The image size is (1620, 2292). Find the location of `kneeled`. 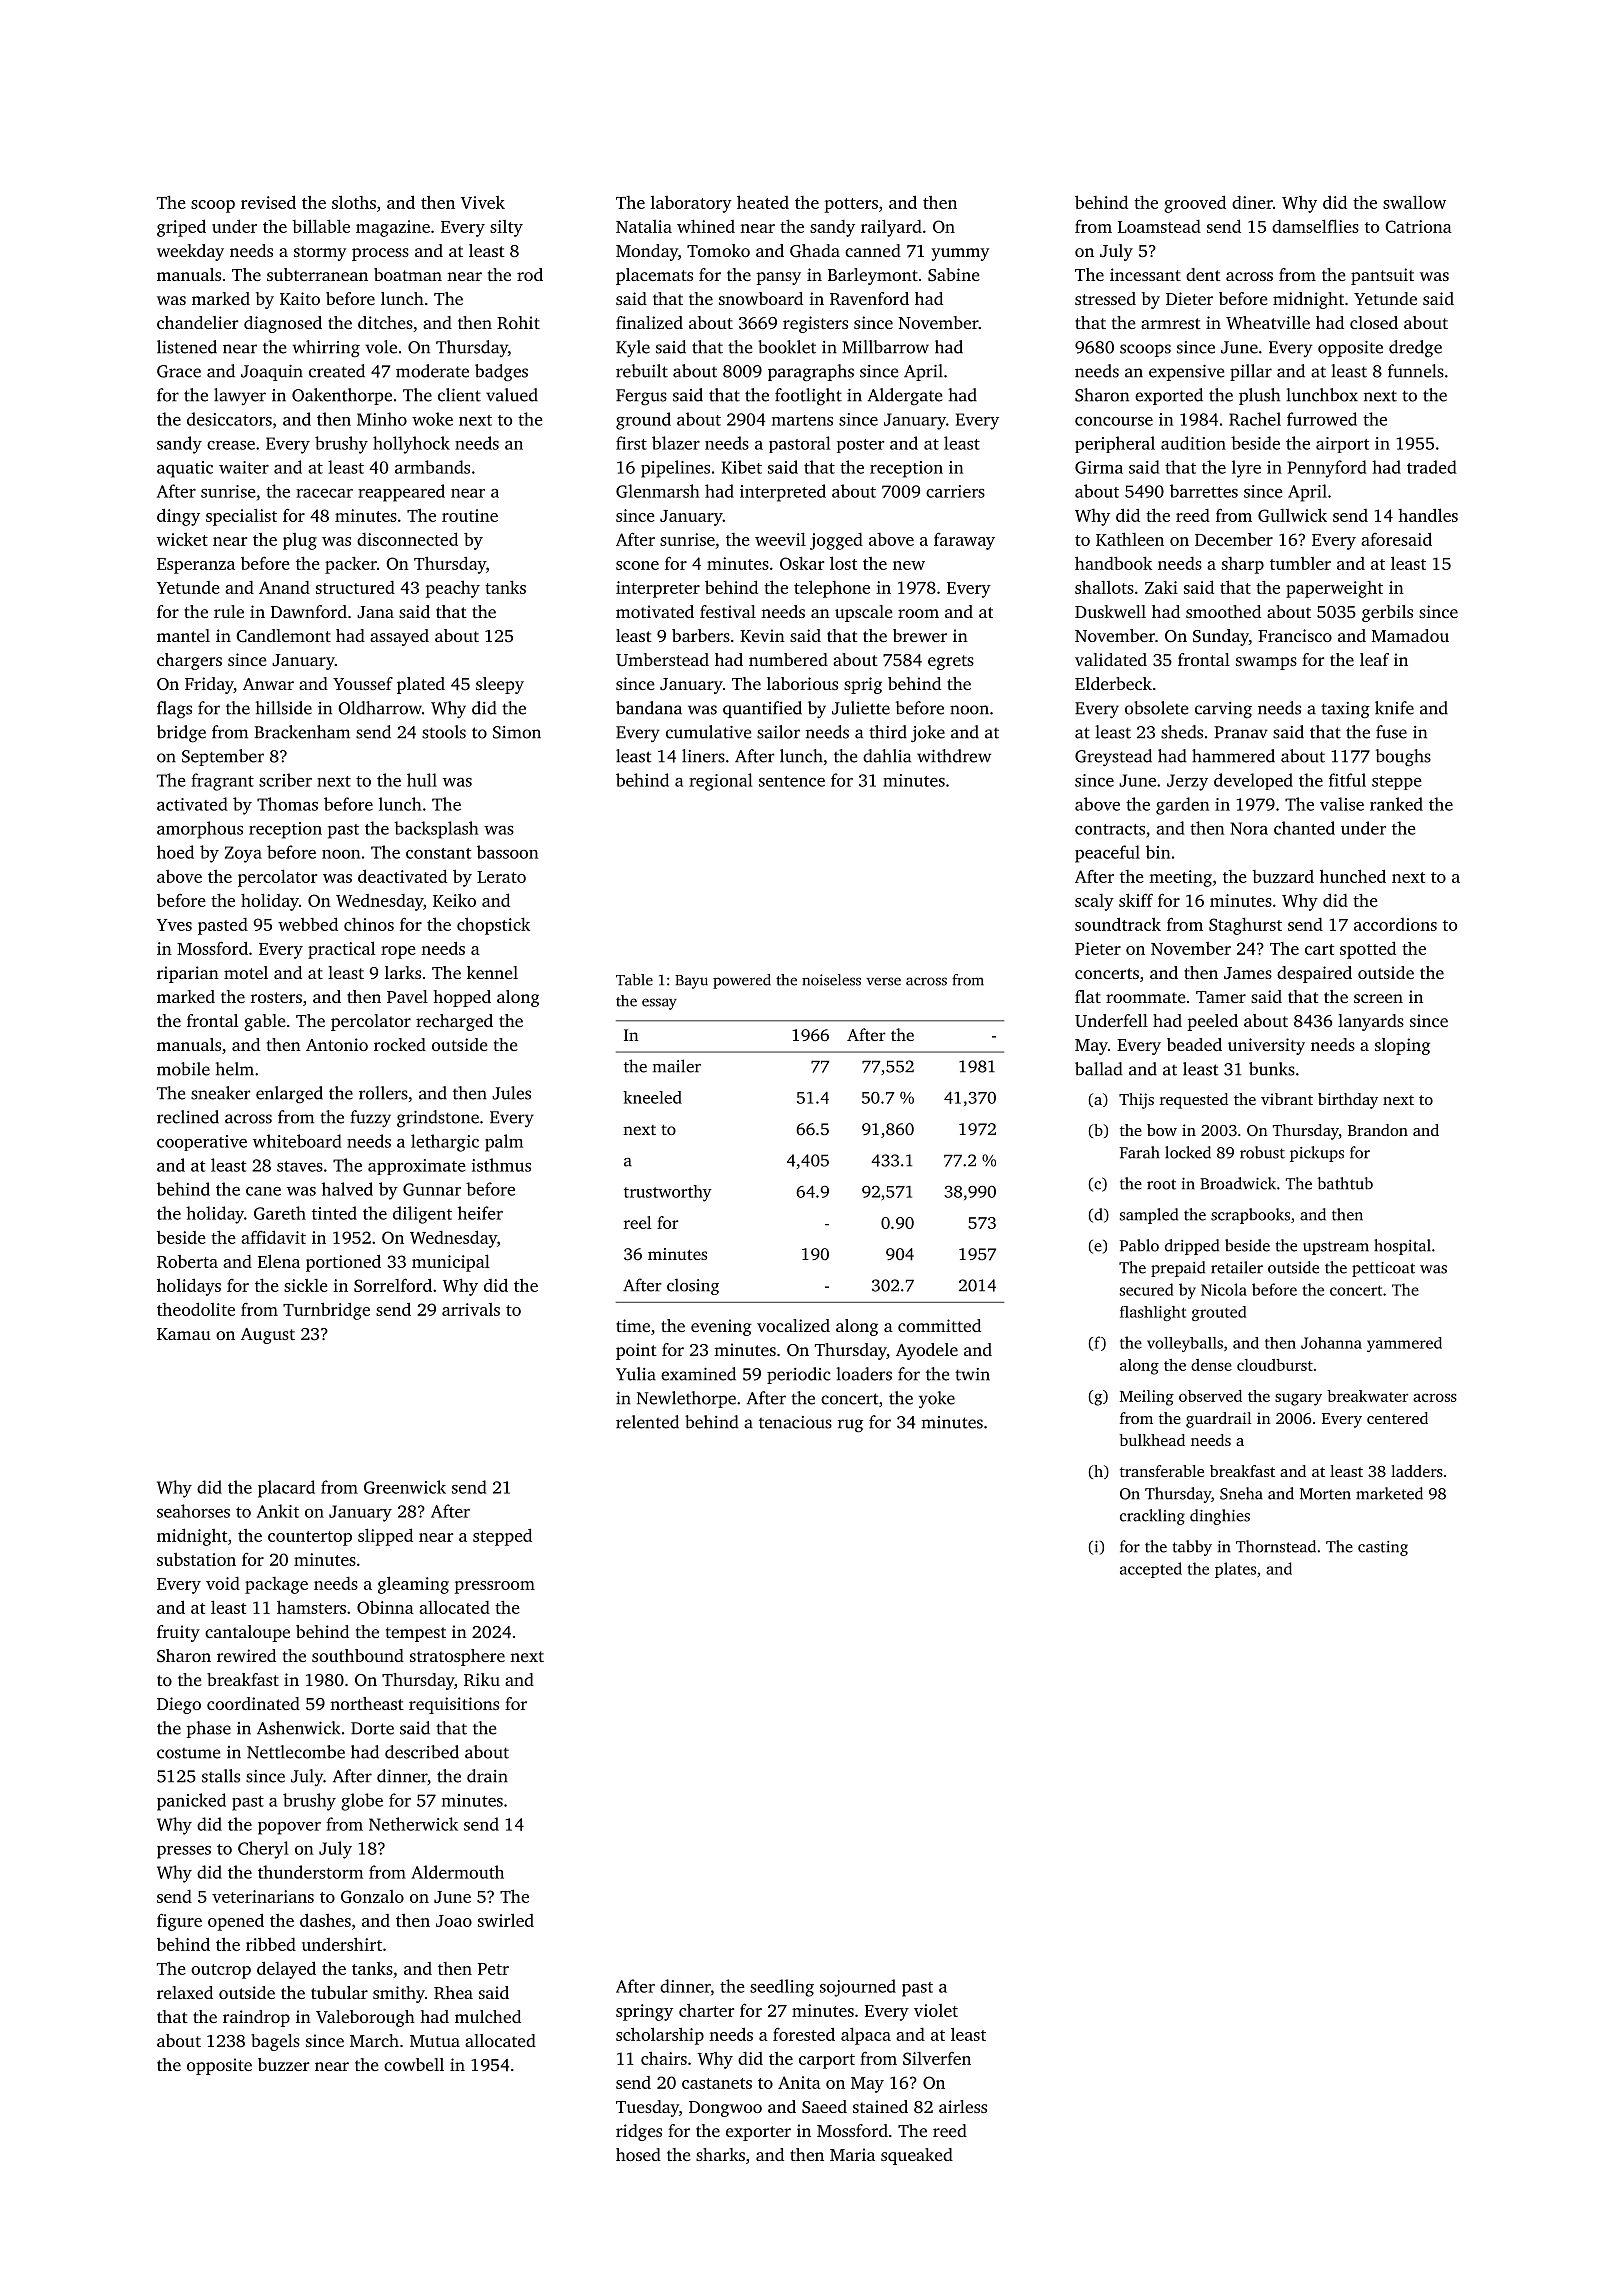

kneeled is located at coordinates (652, 1097).
